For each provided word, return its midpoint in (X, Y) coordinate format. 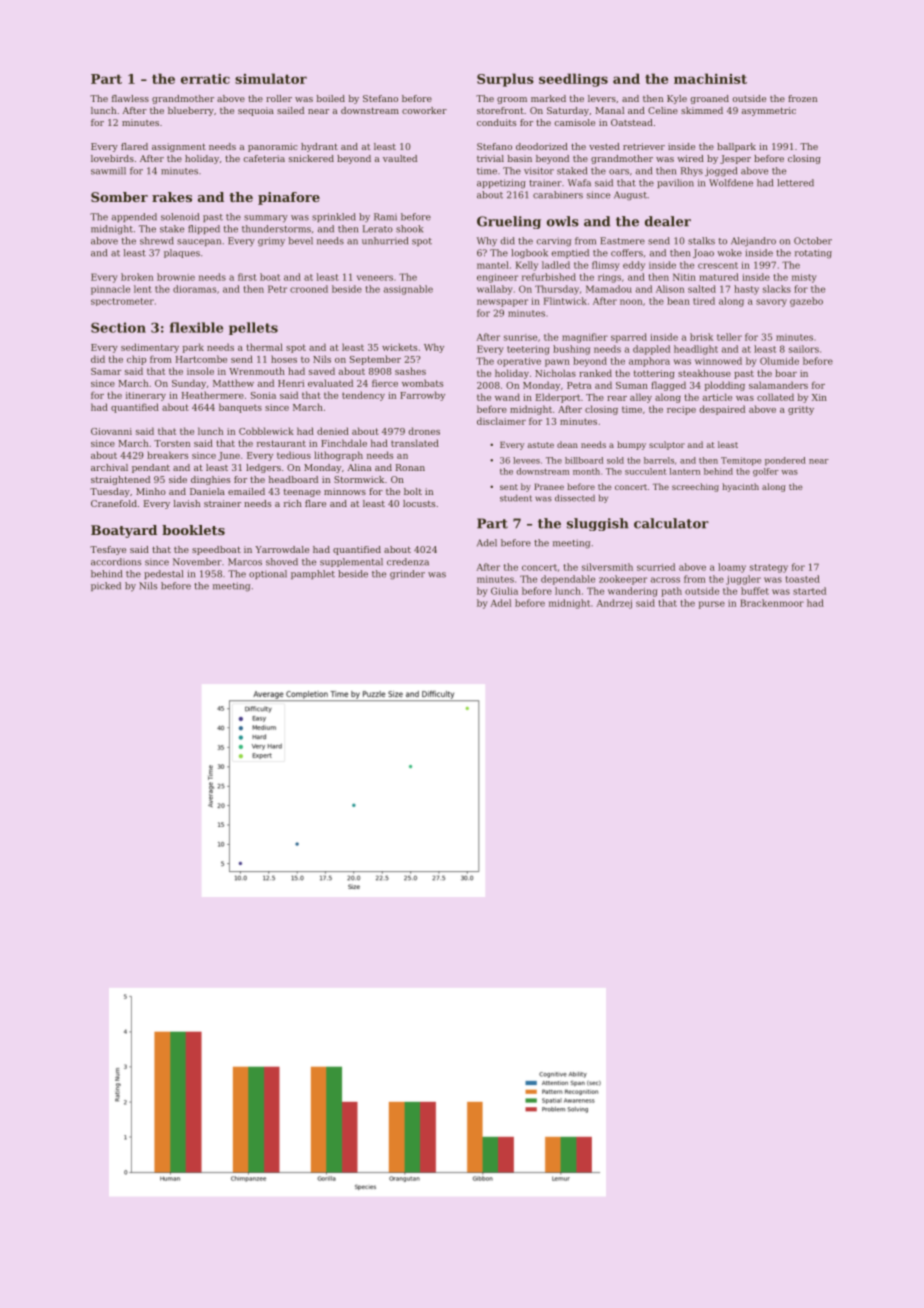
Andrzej (614, 604)
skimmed (702, 110)
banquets (240, 408)
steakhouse (704, 373)
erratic (205, 79)
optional (268, 574)
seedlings (573, 80)
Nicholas (555, 373)
